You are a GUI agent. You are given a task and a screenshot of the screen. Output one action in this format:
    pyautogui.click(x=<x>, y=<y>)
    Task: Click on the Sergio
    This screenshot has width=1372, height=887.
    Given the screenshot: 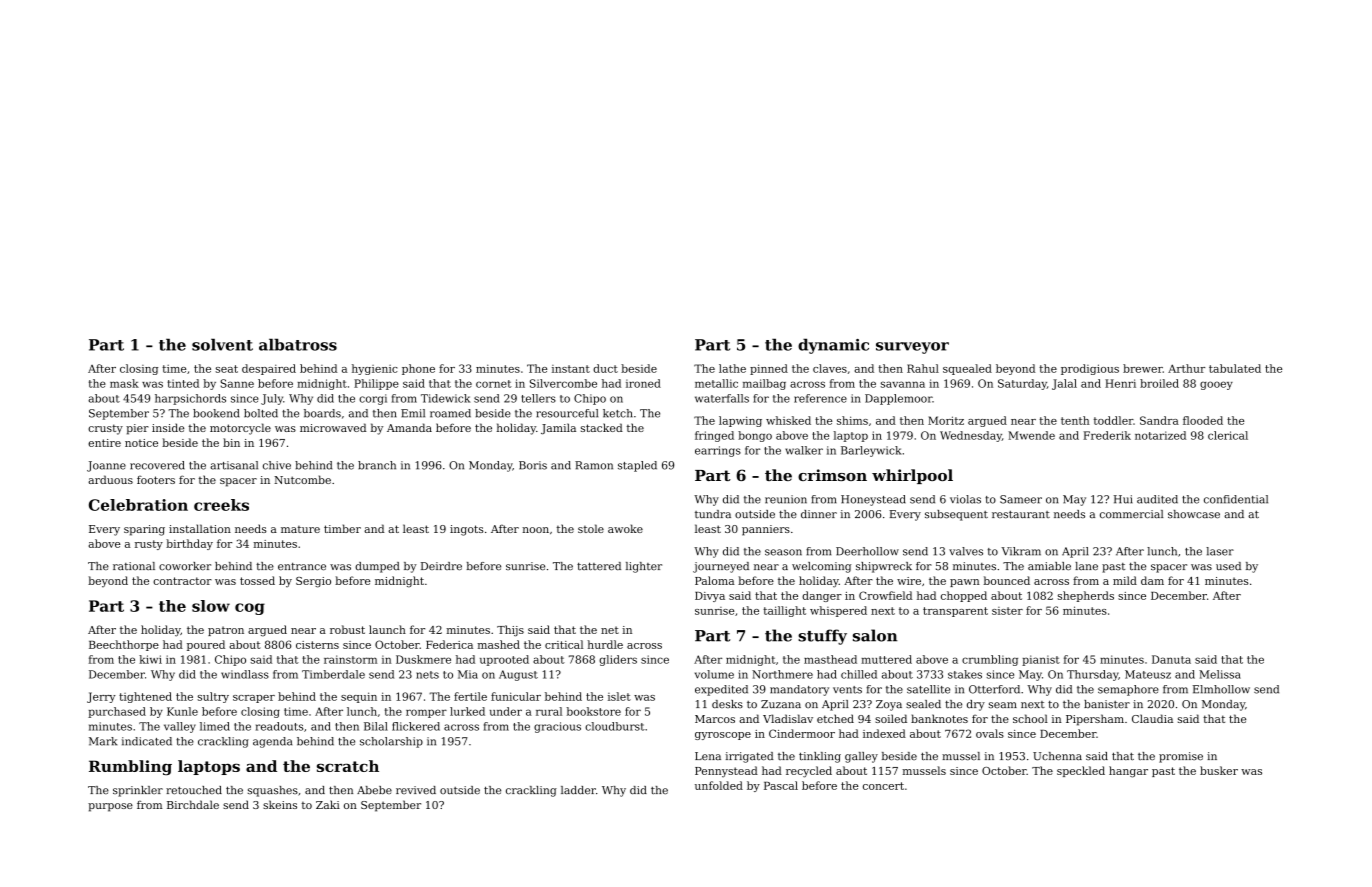 What is the action you would take?
    pyautogui.click(x=313, y=582)
